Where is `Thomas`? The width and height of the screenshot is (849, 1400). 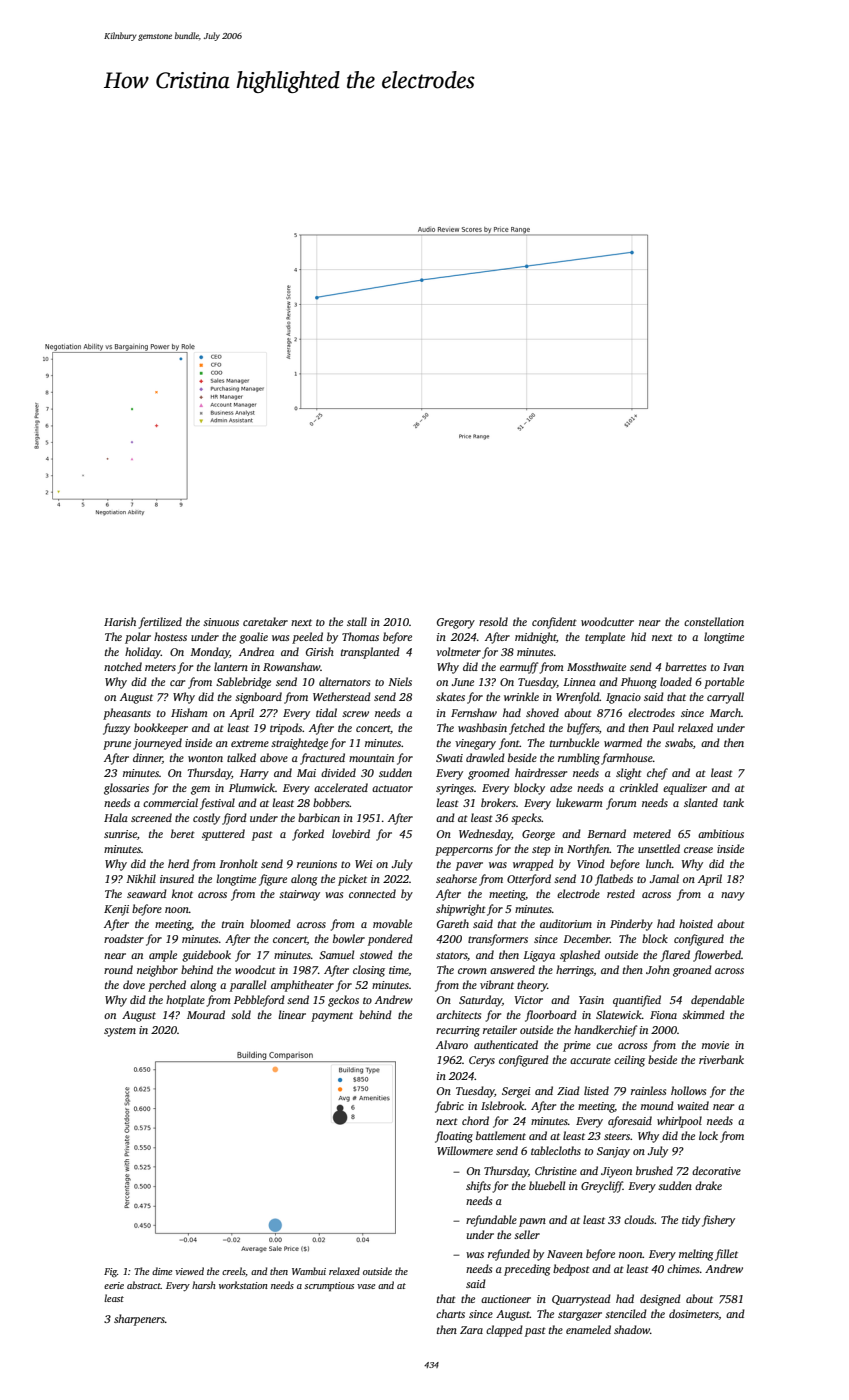 Thomas is located at coordinates (360, 636).
